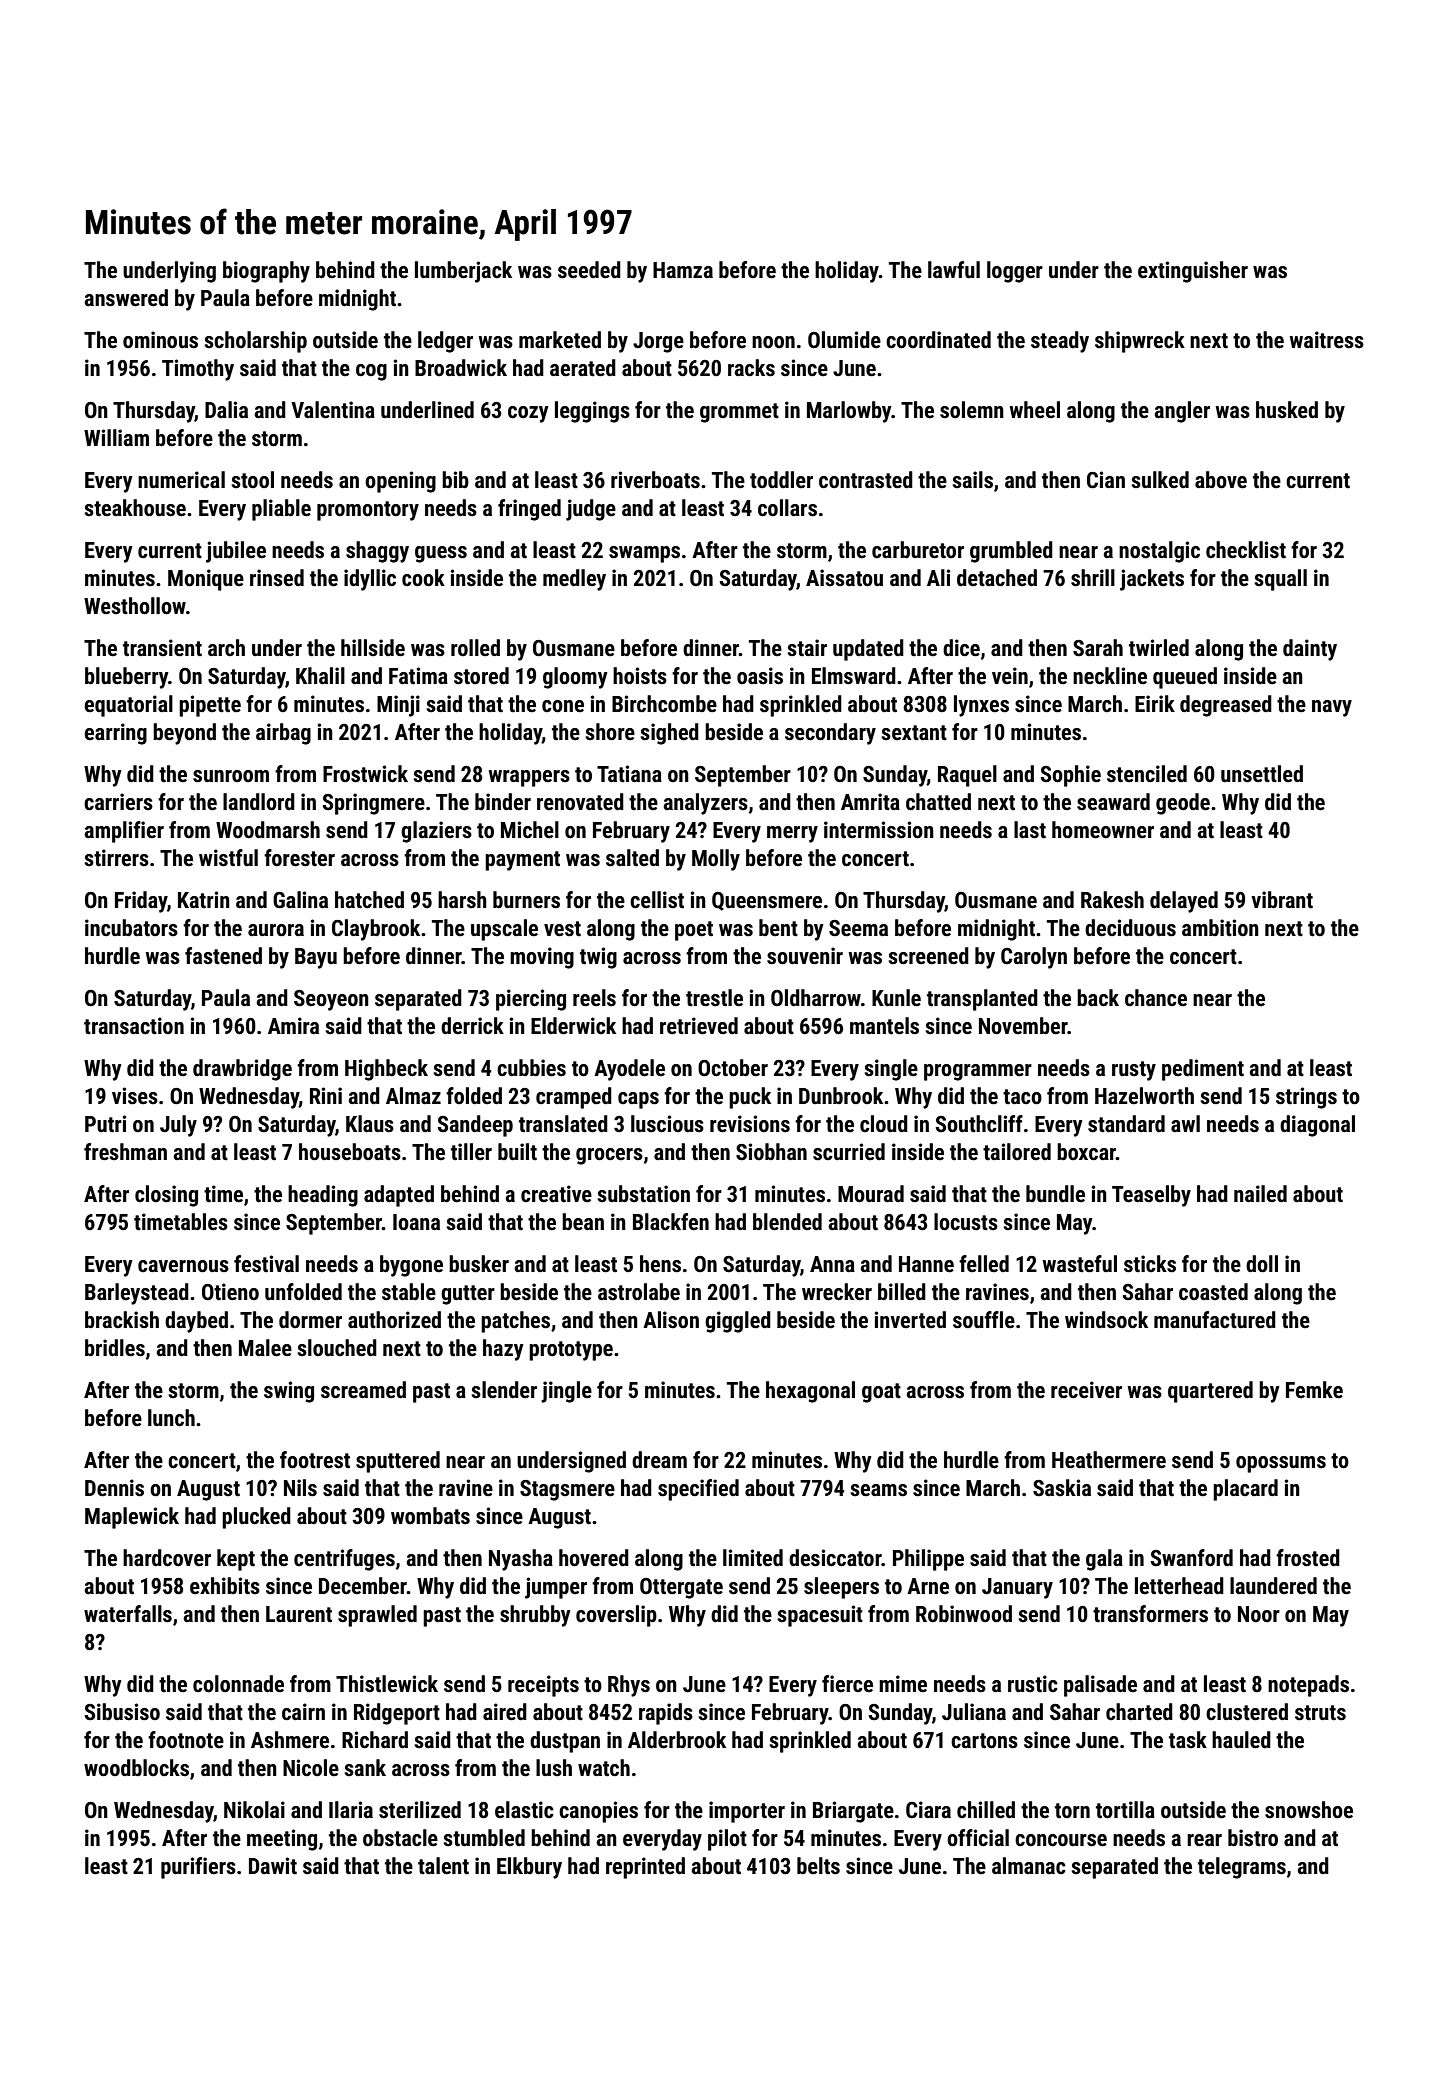 The image size is (1450, 2100). Describe the element at coordinates (660, 1264) in the screenshot. I see `hens` at that location.
